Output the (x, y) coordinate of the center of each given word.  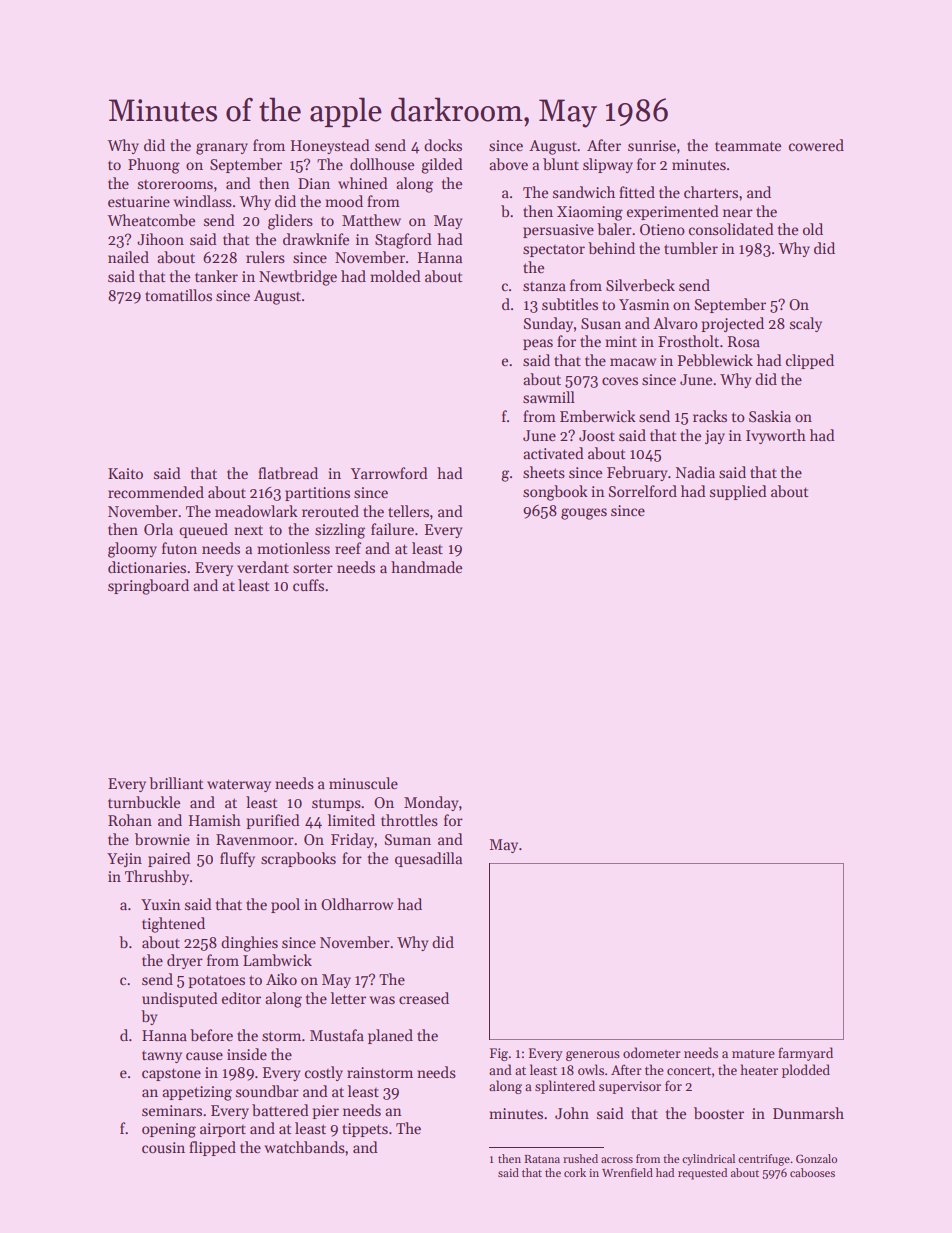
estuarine (139, 201)
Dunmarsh (808, 1113)
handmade (426, 567)
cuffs (308, 585)
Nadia (695, 472)
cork (575, 1172)
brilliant (176, 783)
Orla (158, 529)
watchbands (304, 1147)
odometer (652, 1052)
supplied (738, 492)
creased (424, 998)
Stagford (403, 241)
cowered (816, 145)
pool (285, 905)
